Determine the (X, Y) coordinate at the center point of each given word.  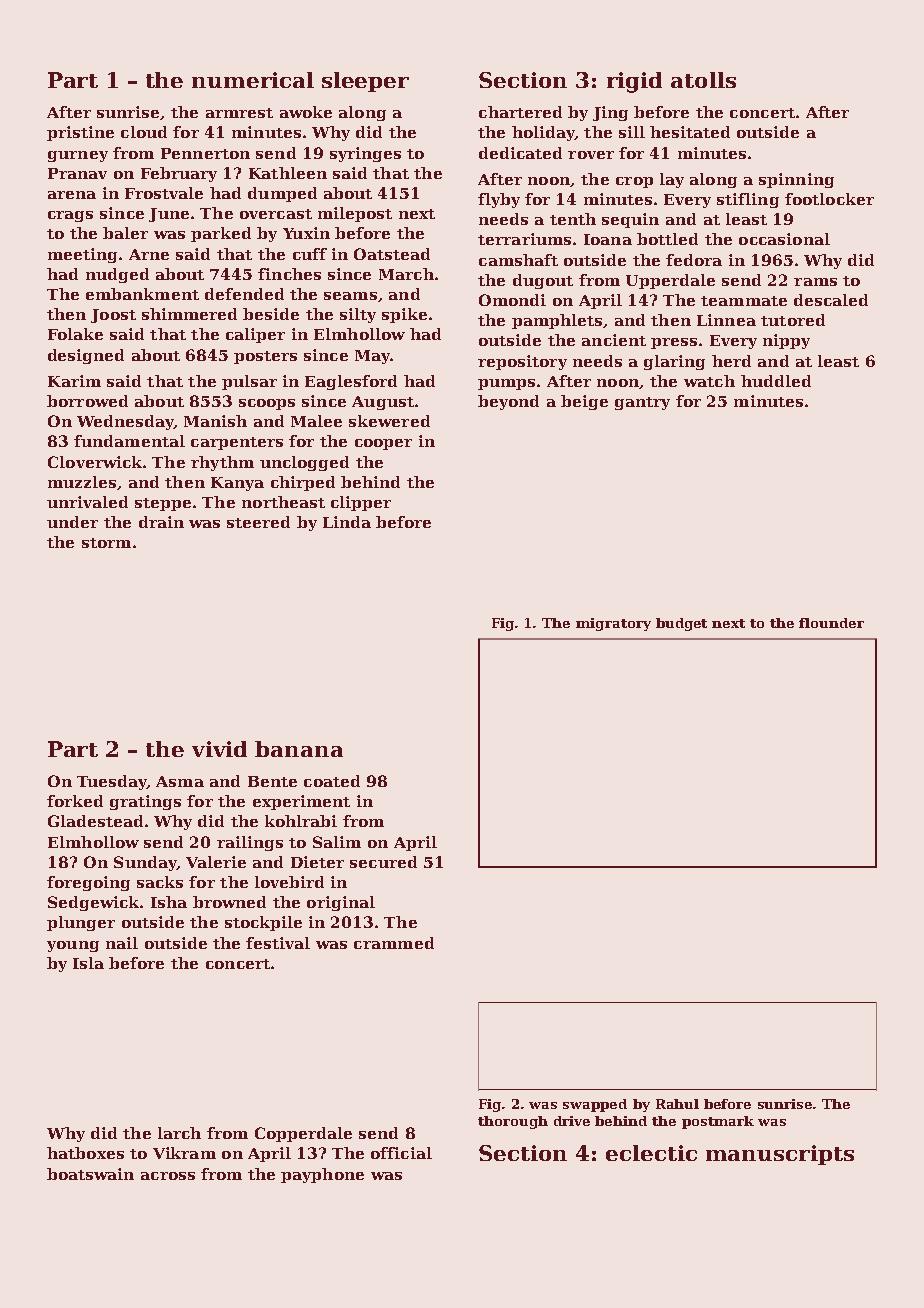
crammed (394, 943)
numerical (253, 80)
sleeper (365, 82)
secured (383, 862)
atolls (703, 80)
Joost (113, 316)
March (406, 274)
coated (332, 781)
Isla (88, 963)
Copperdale (303, 1134)
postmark (718, 1122)
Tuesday (112, 782)
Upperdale (670, 281)
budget (681, 624)
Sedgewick (93, 903)
